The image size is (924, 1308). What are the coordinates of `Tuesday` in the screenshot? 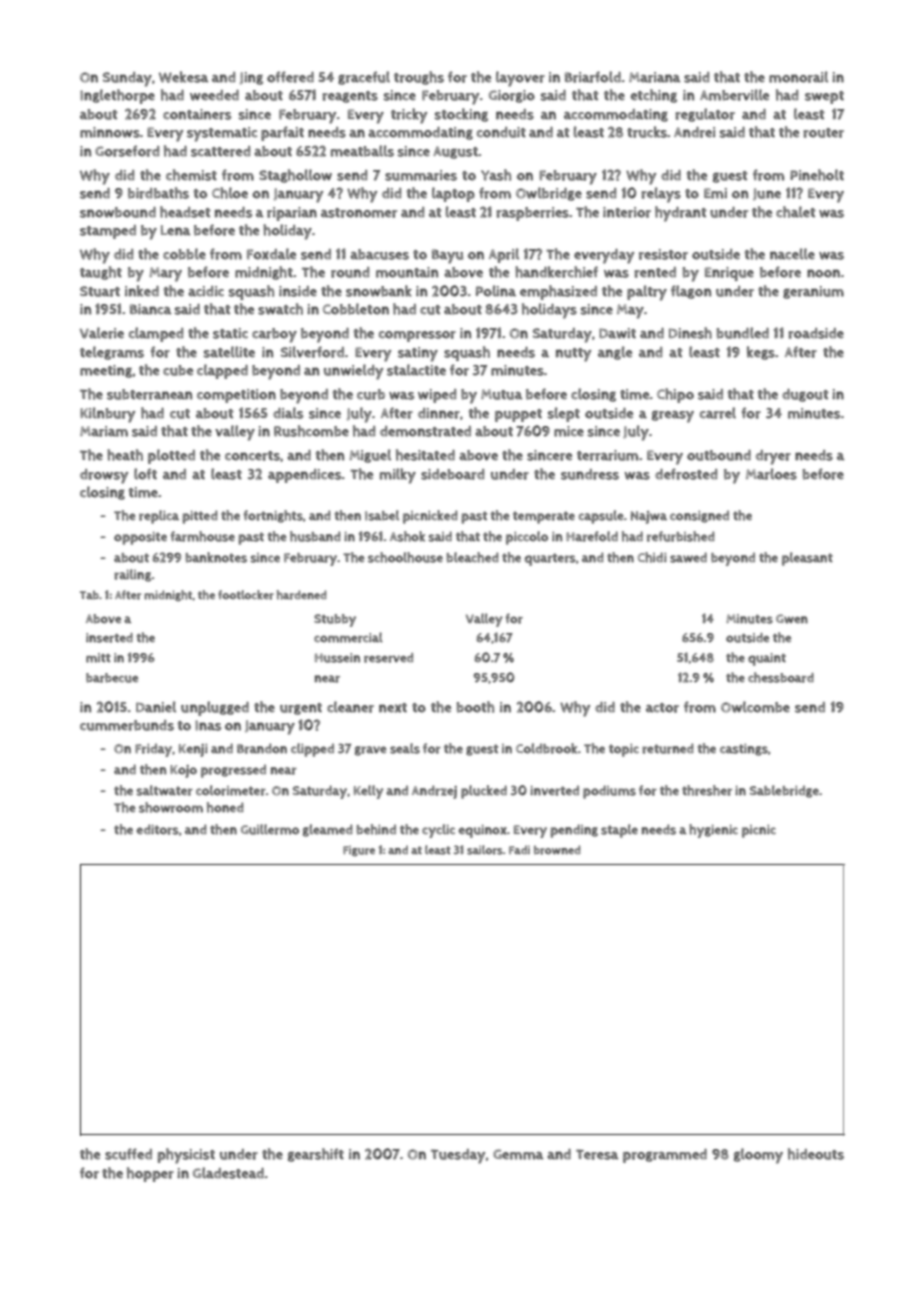 It's located at (458, 1156).
